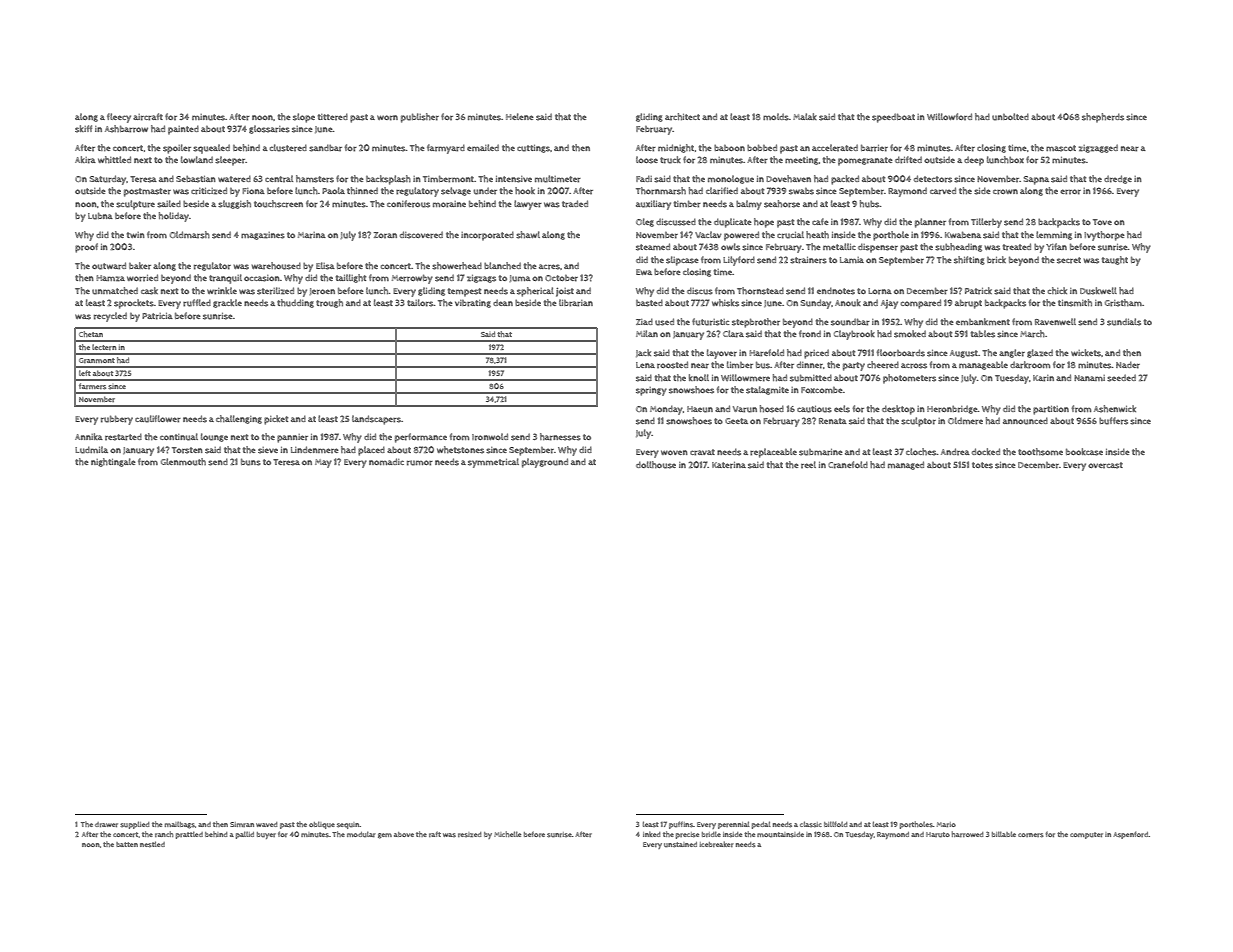  Describe the element at coordinates (420, 463) in the screenshot. I see `rumor` at that location.
